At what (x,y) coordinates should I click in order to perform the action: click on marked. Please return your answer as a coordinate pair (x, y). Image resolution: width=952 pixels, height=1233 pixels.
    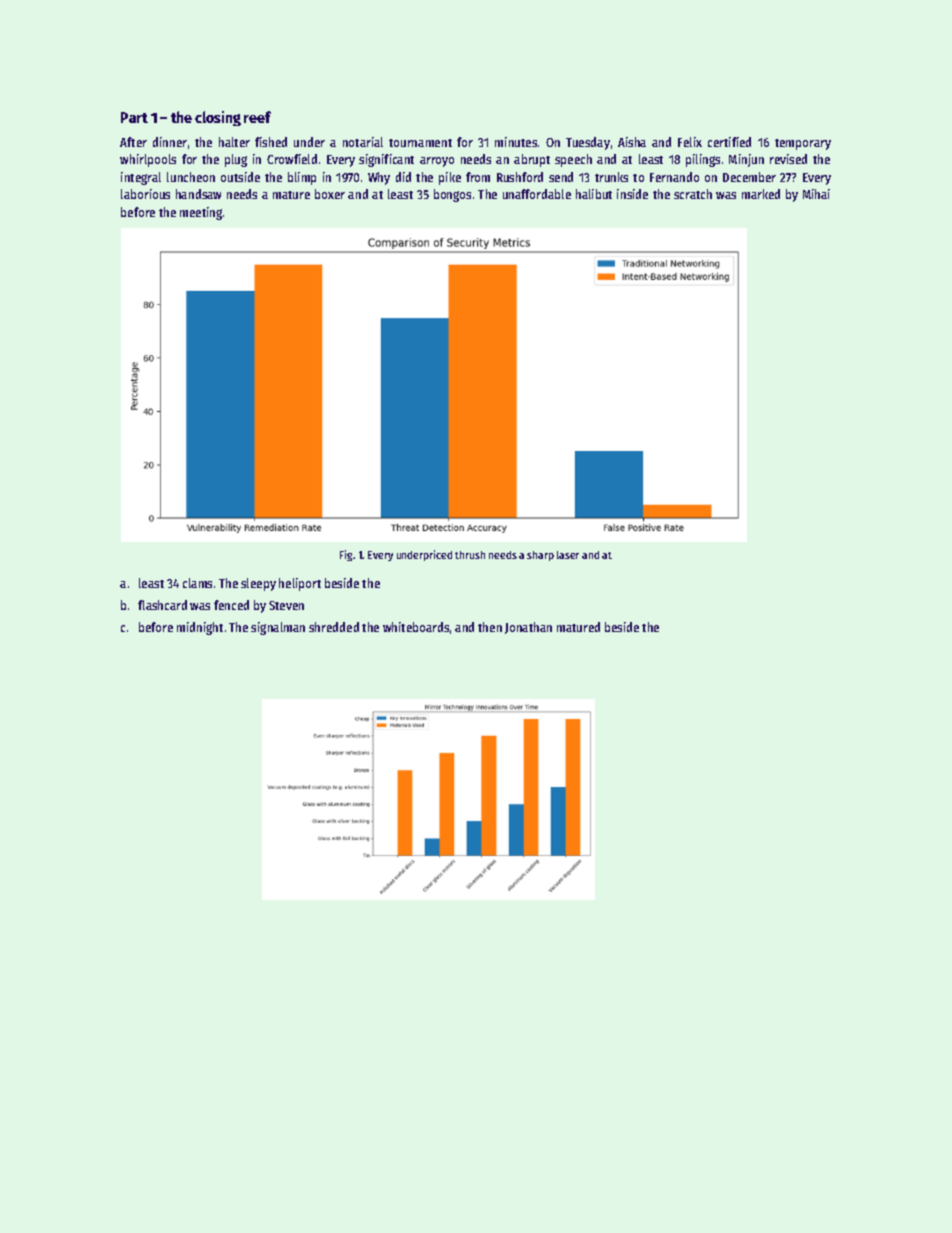
    Looking at the image, I should click on (761, 194).
